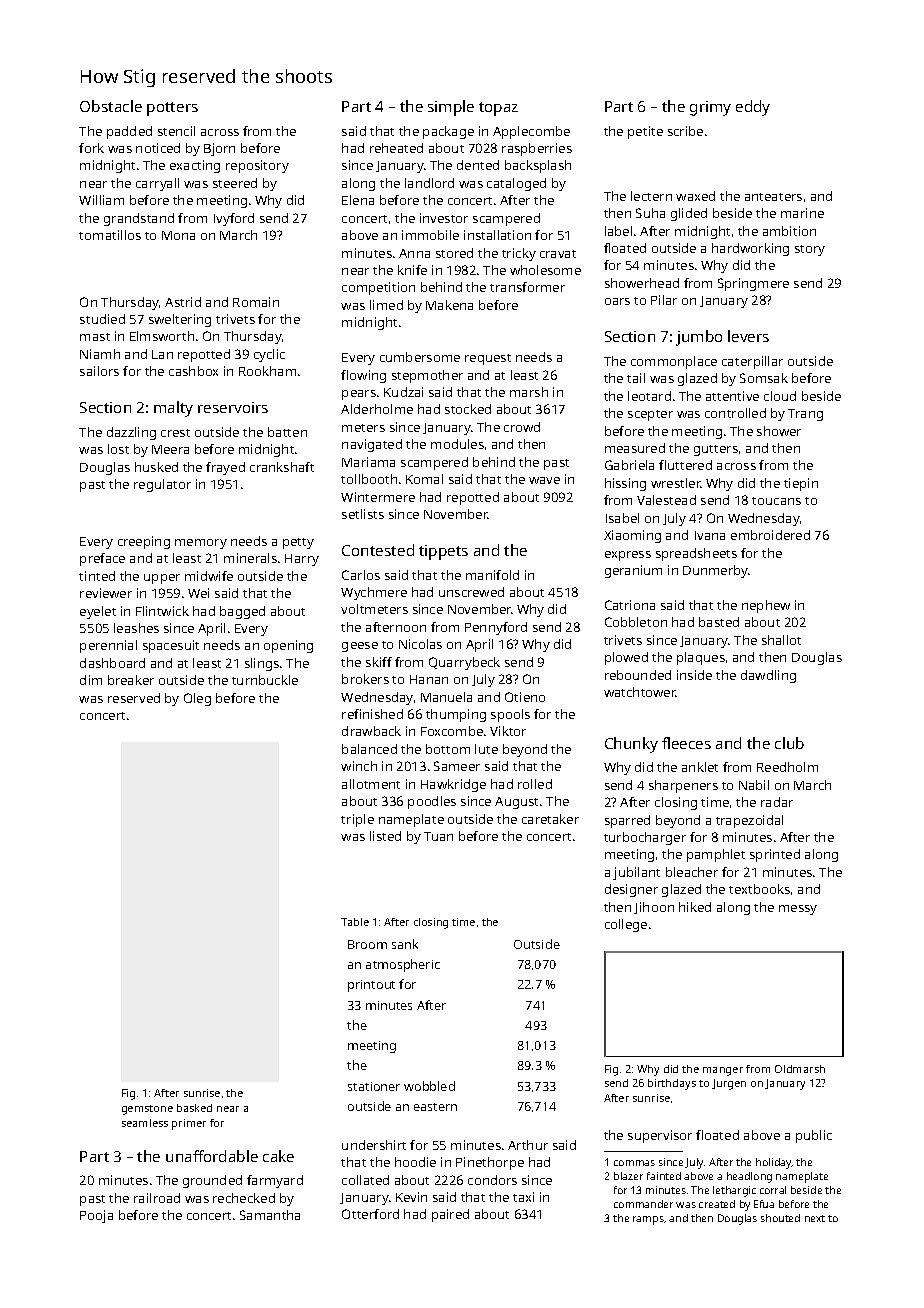  I want to click on gemstone, so click(147, 1110).
